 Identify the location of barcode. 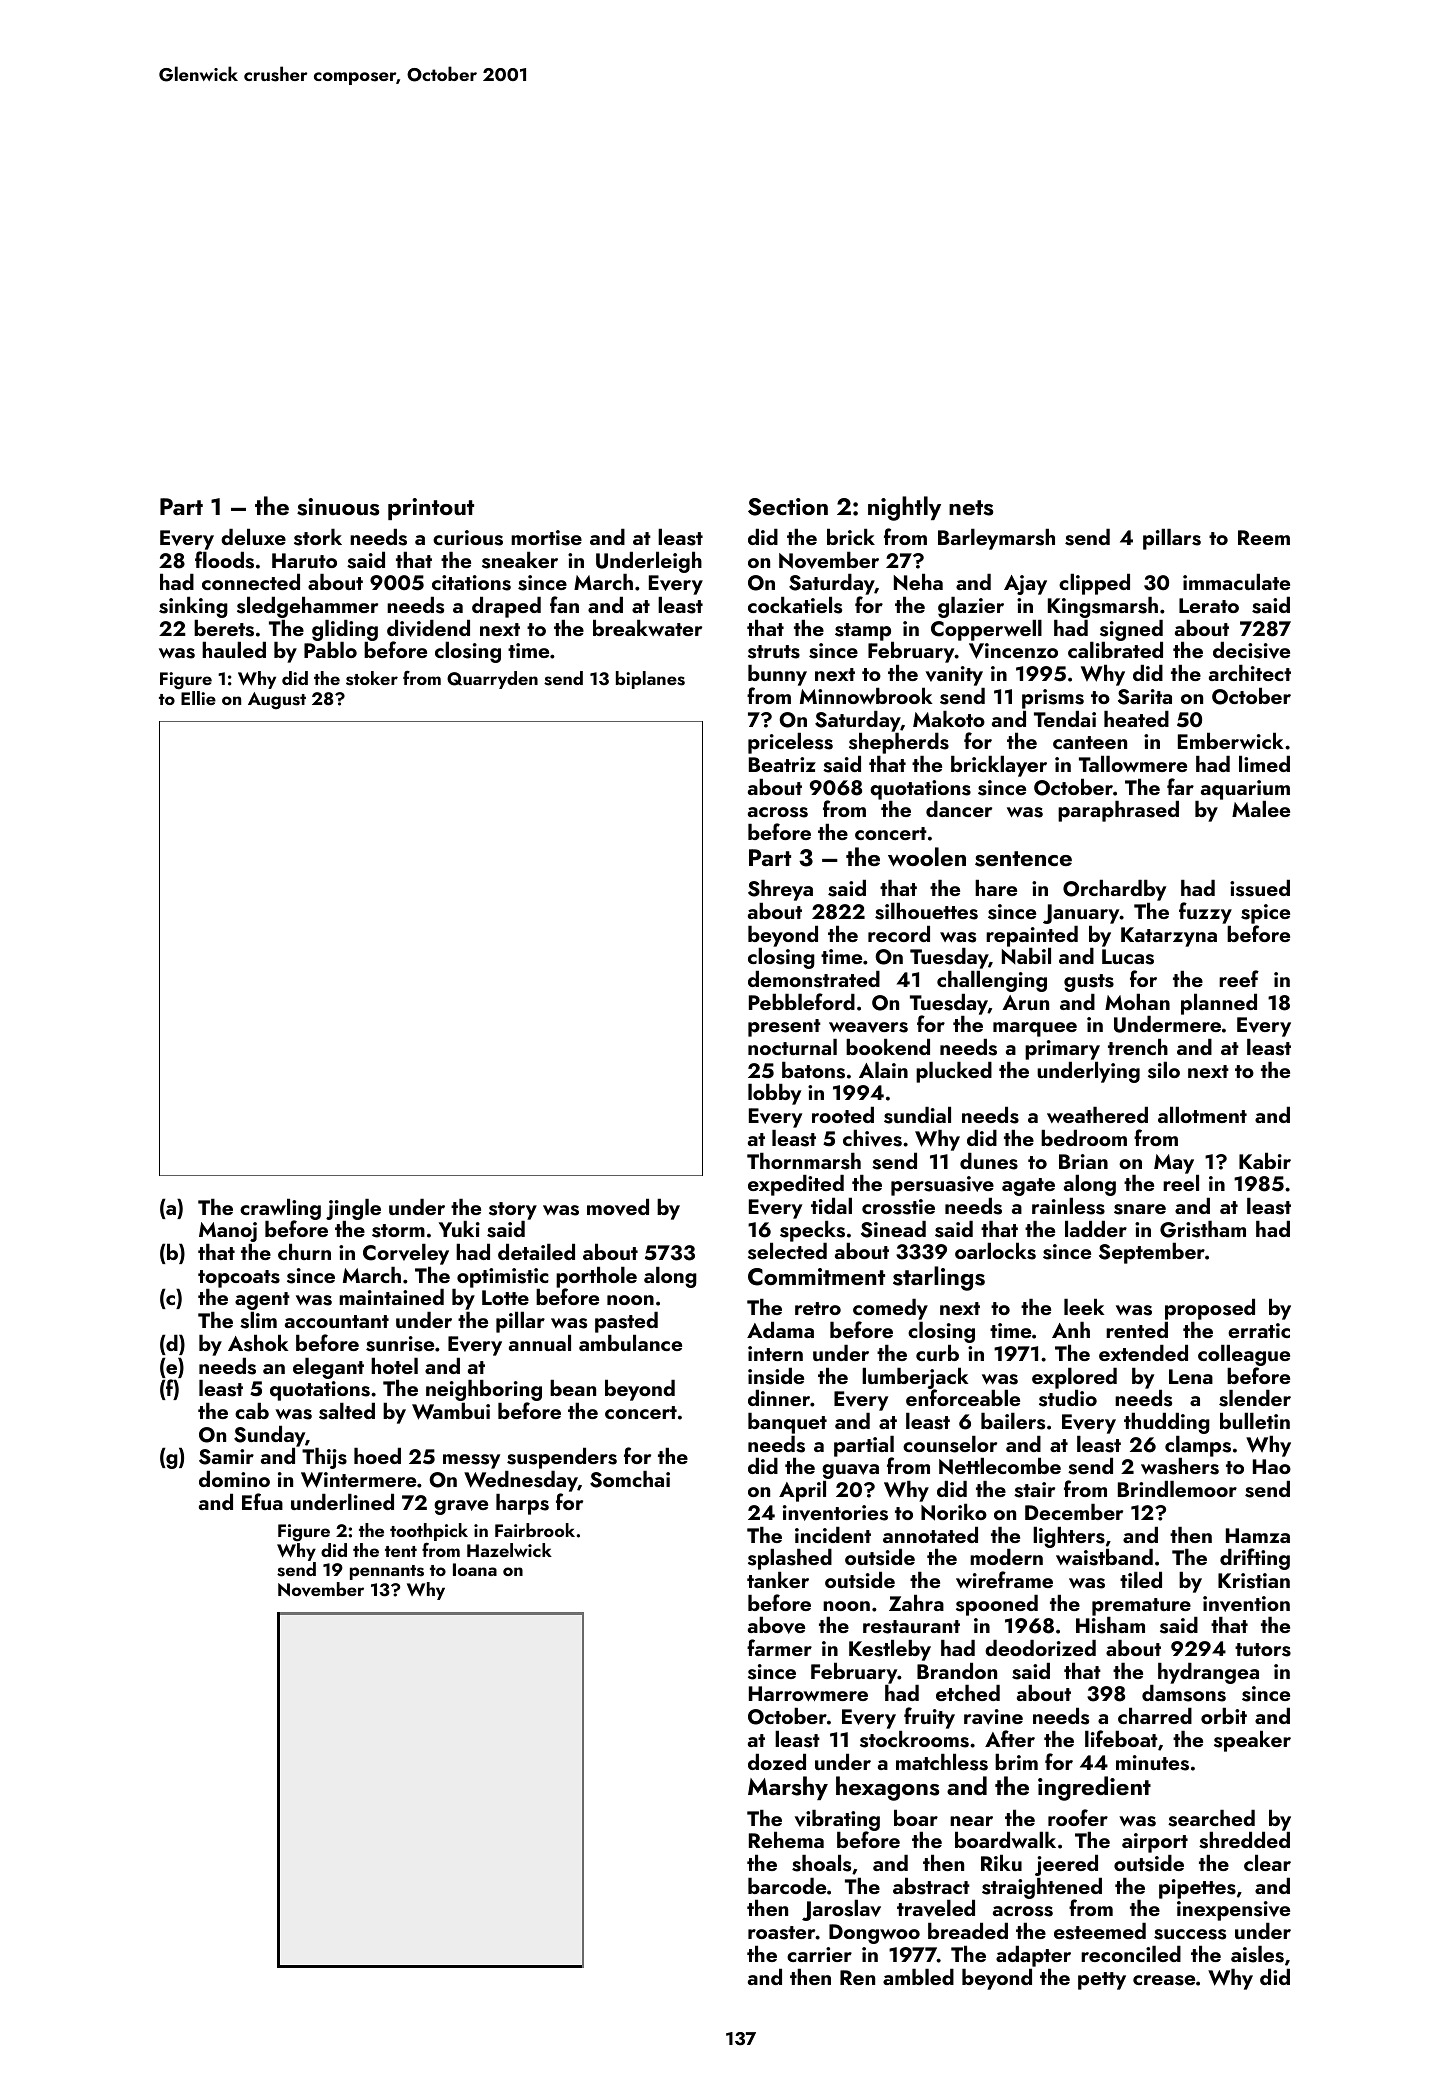
(787, 1885).
